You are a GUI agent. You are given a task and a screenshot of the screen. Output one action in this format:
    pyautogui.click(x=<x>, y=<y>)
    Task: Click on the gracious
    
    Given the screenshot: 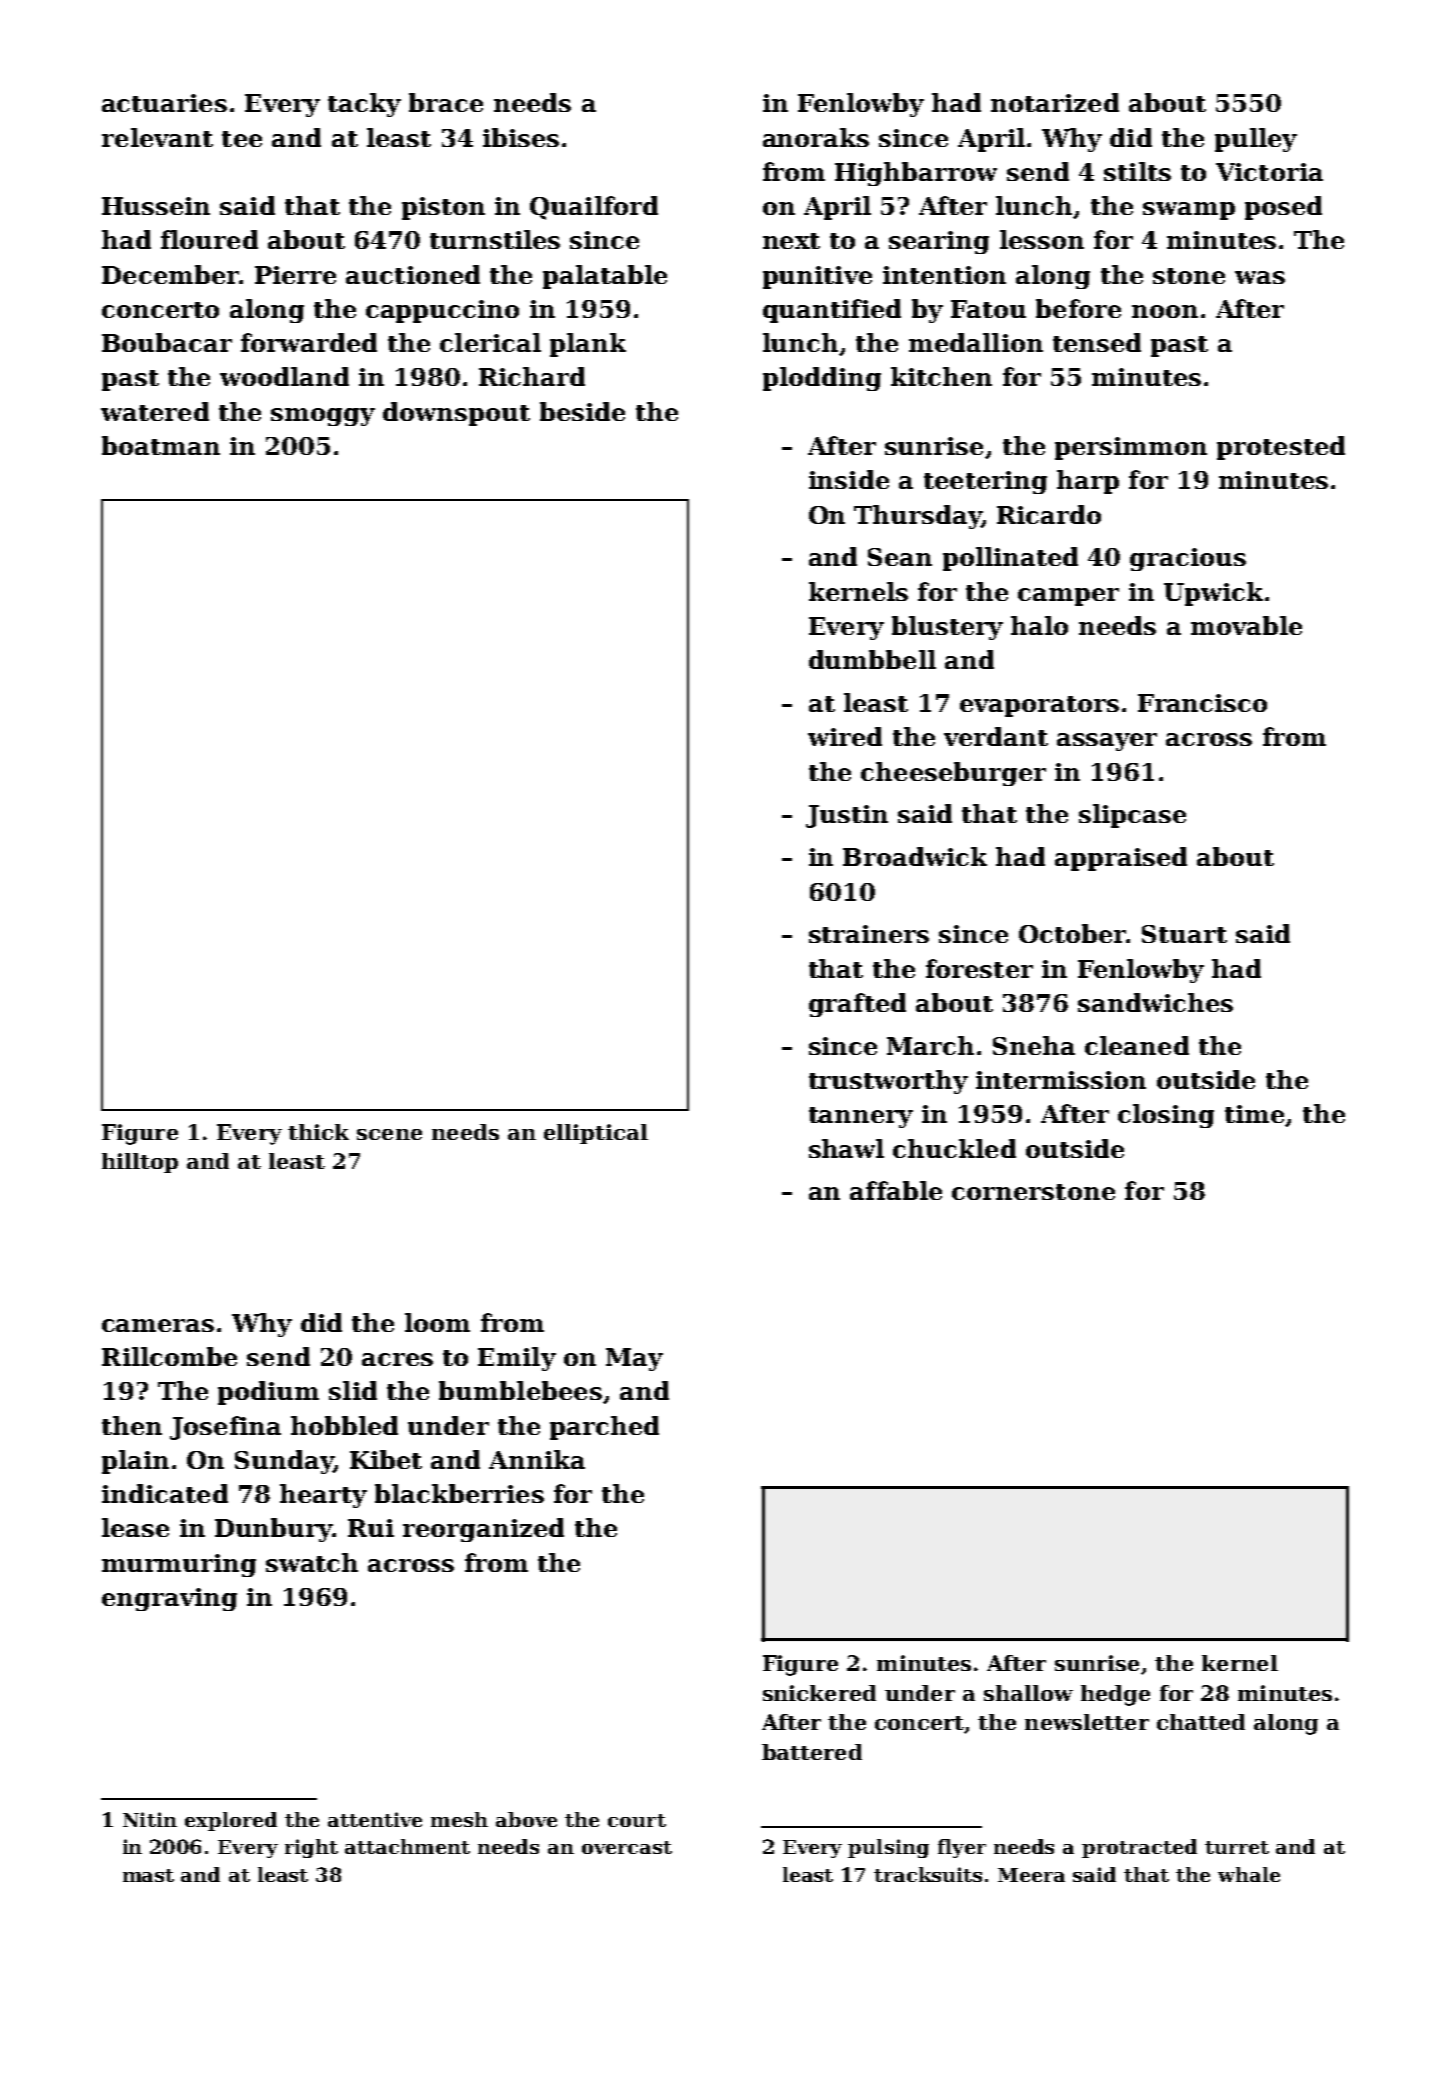 What is the action you would take?
    pyautogui.click(x=1188, y=559)
